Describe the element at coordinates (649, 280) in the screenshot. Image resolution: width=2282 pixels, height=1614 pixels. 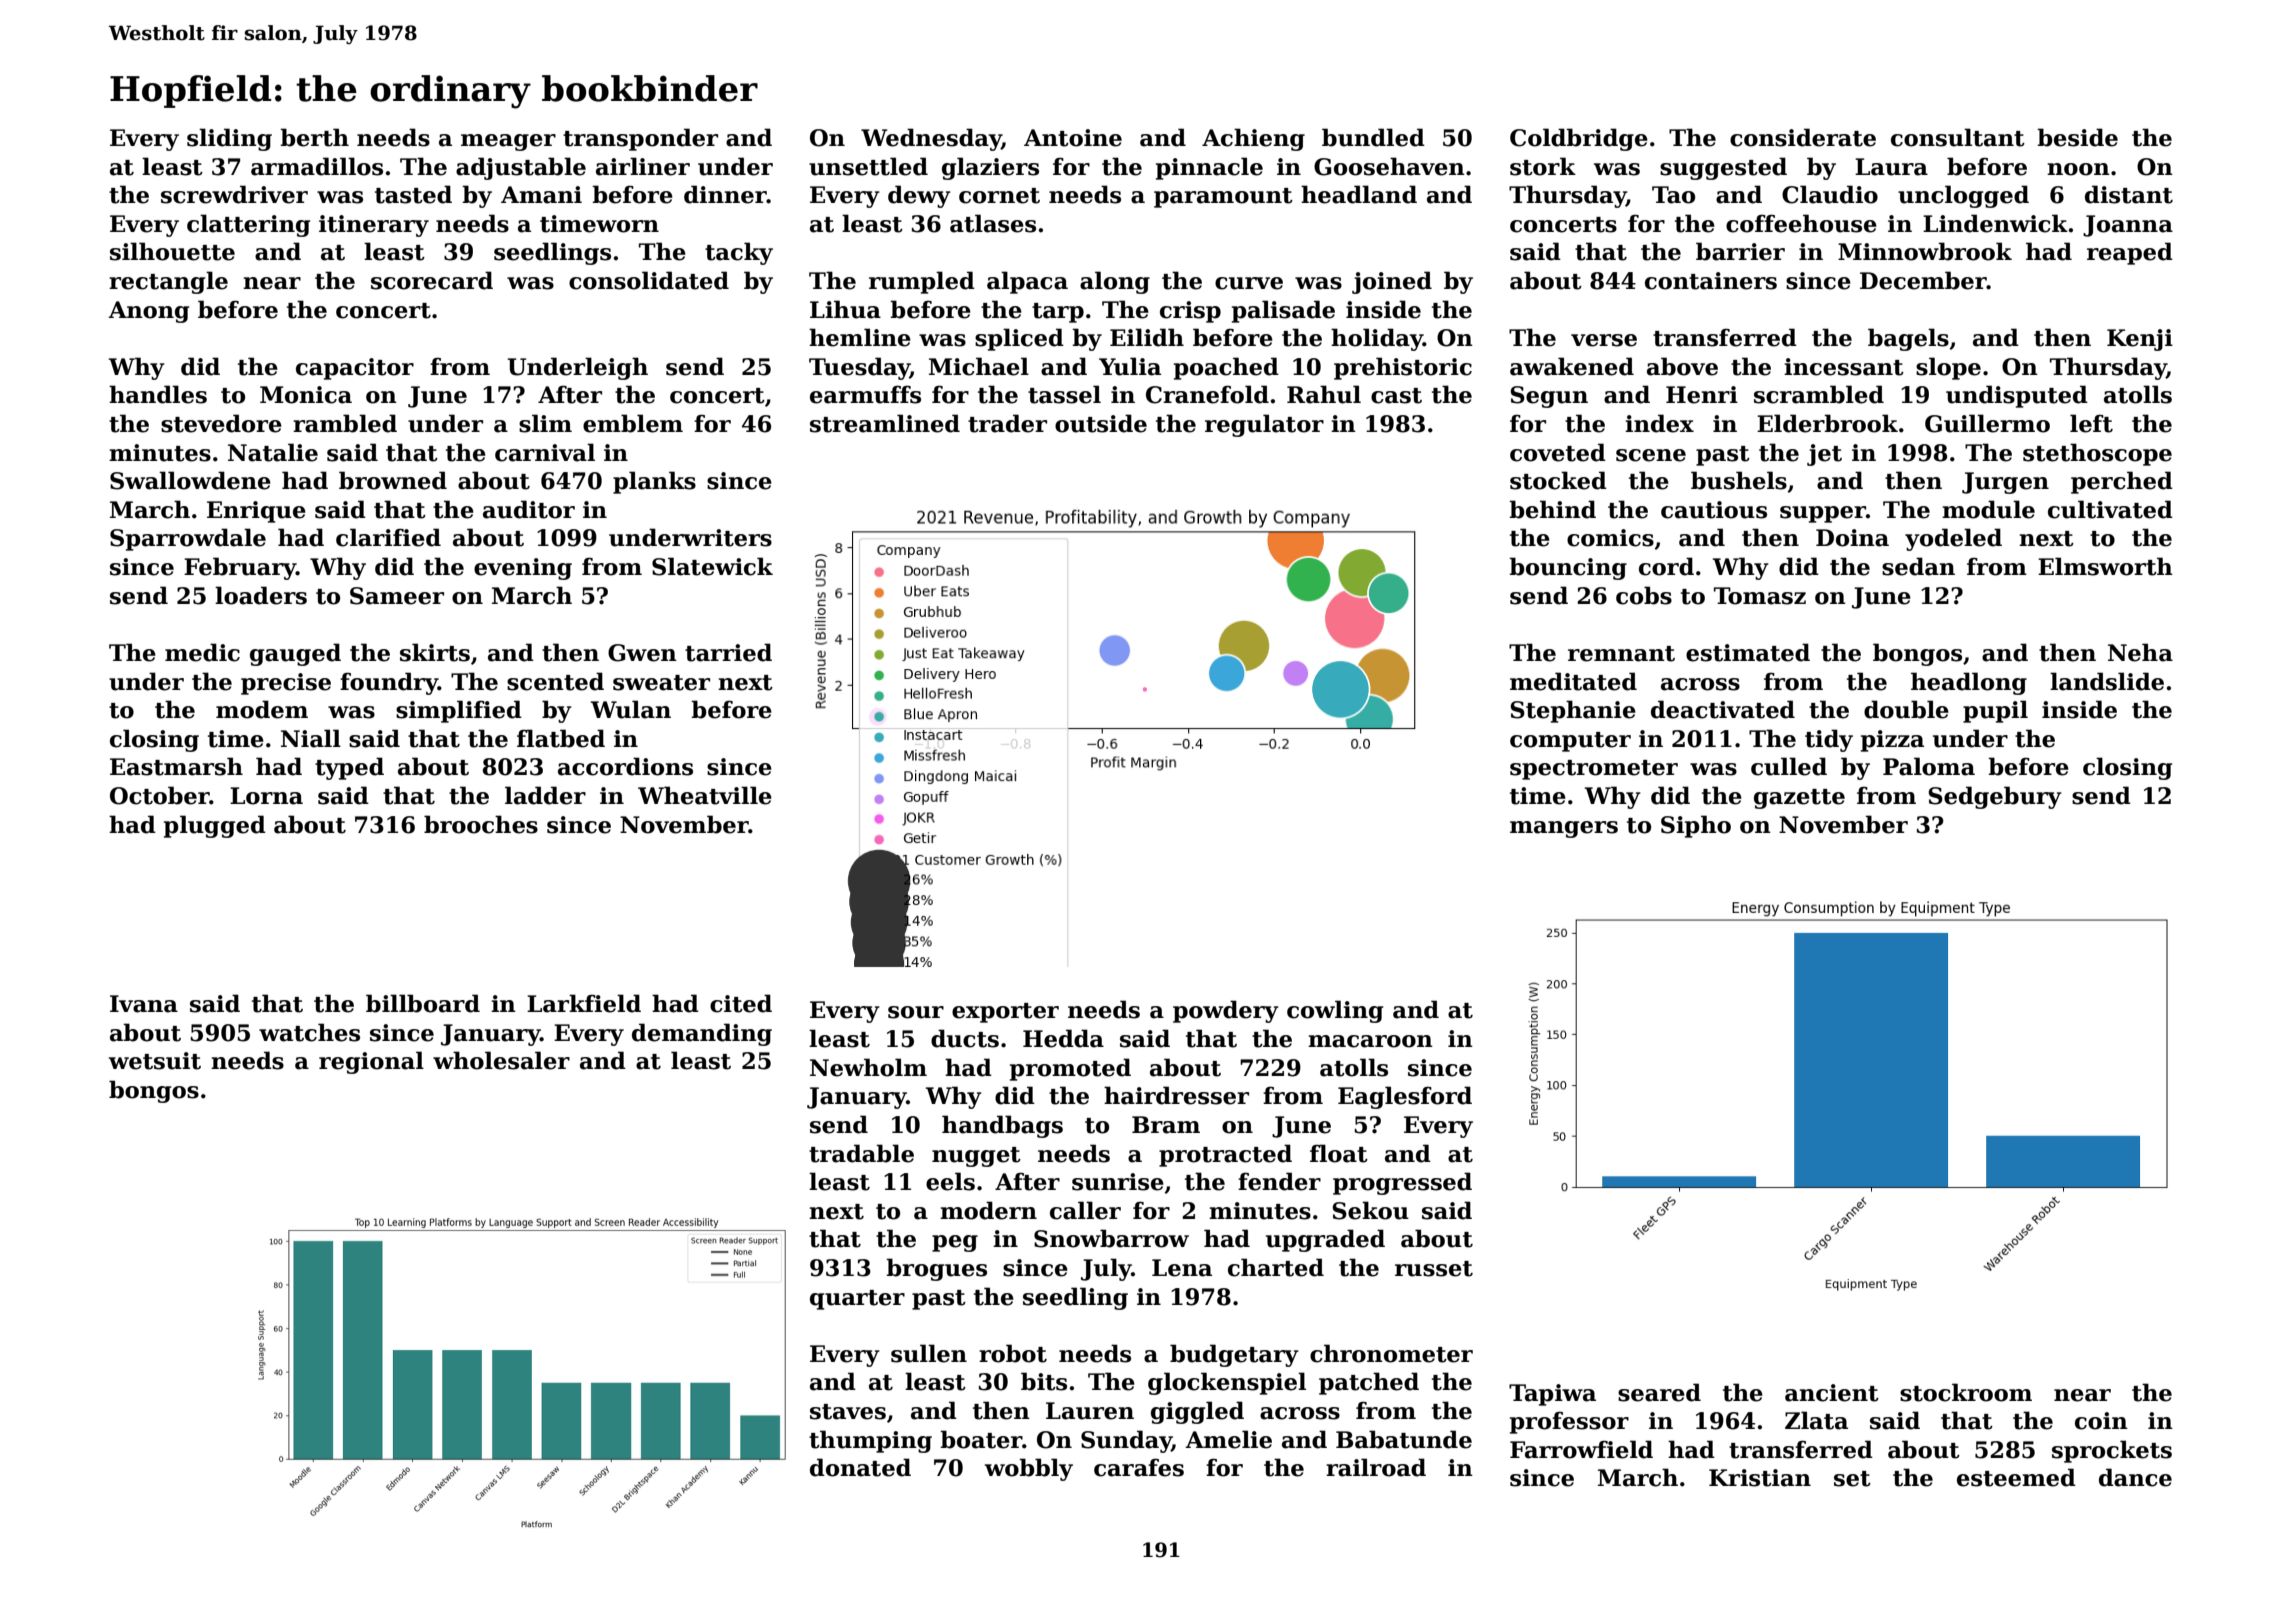
I see `consolidated` at that location.
